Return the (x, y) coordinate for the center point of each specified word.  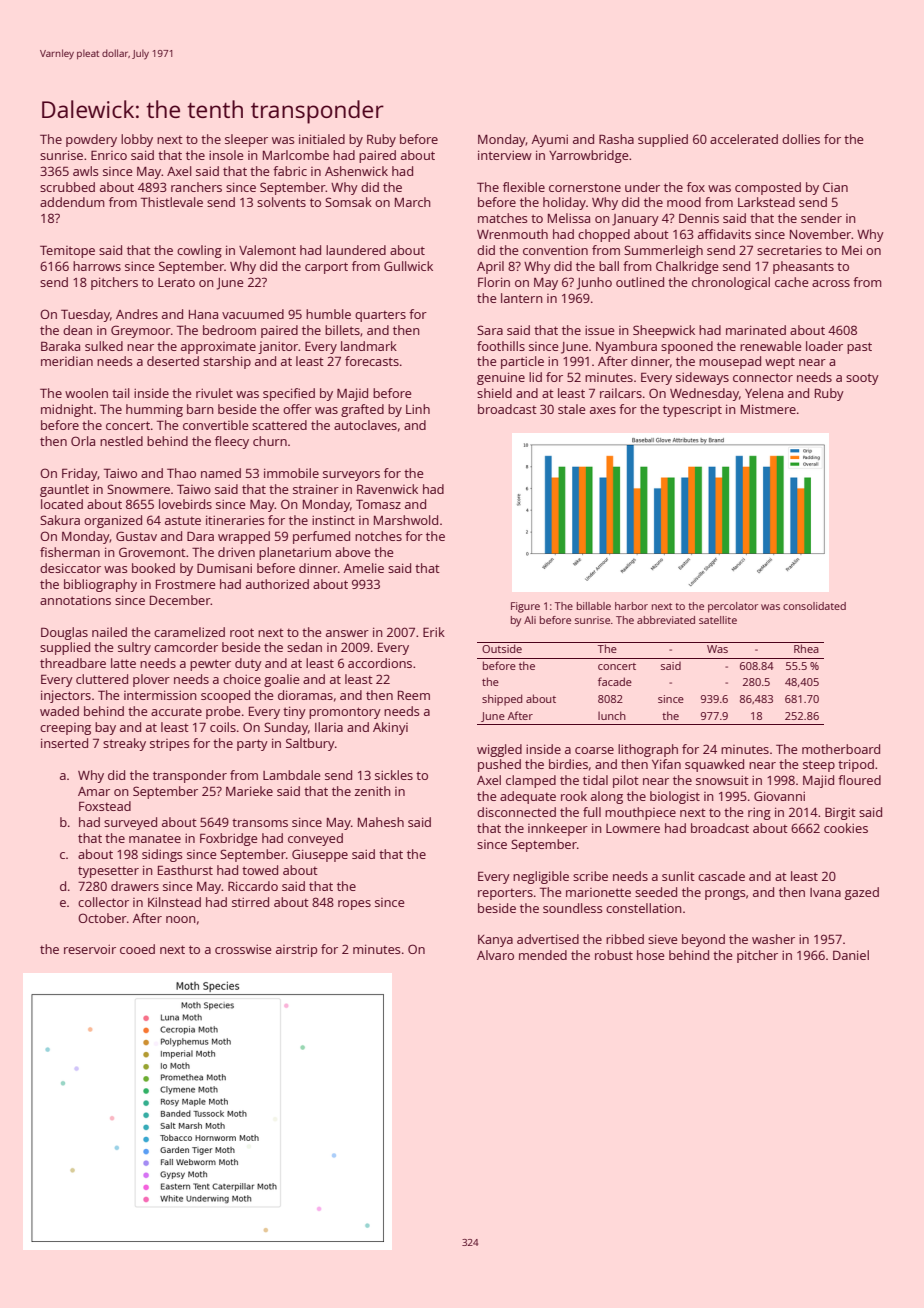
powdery (91, 140)
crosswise (243, 949)
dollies (801, 139)
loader (824, 346)
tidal (595, 780)
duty (248, 664)
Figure (525, 607)
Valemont (267, 250)
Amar (94, 791)
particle (522, 362)
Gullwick (408, 266)
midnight (67, 410)
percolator (733, 607)
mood (684, 202)
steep (819, 766)
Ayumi (550, 140)
